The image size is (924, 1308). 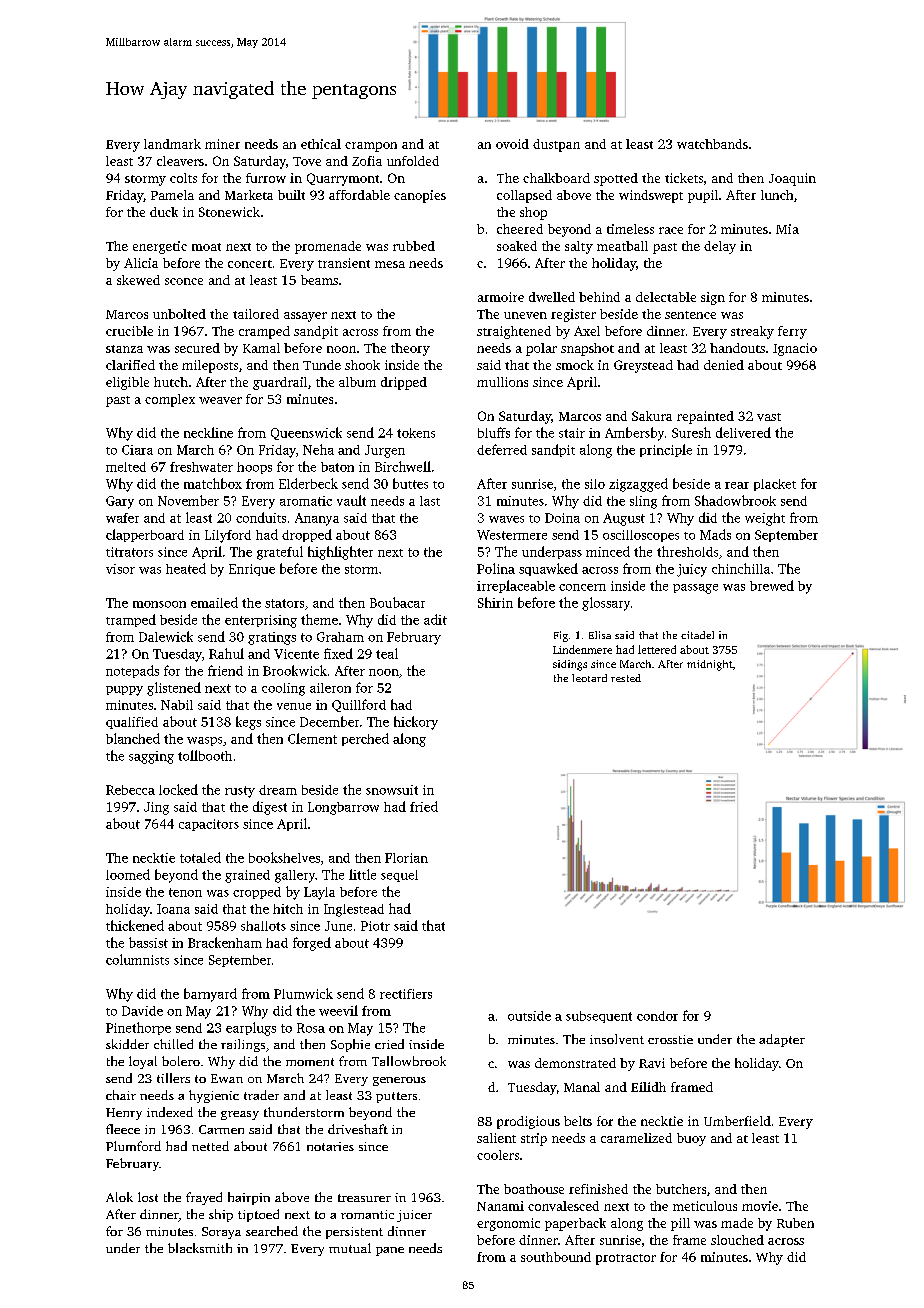 What do you see at coordinates (406, 858) in the page?
I see `Florian` at bounding box center [406, 858].
